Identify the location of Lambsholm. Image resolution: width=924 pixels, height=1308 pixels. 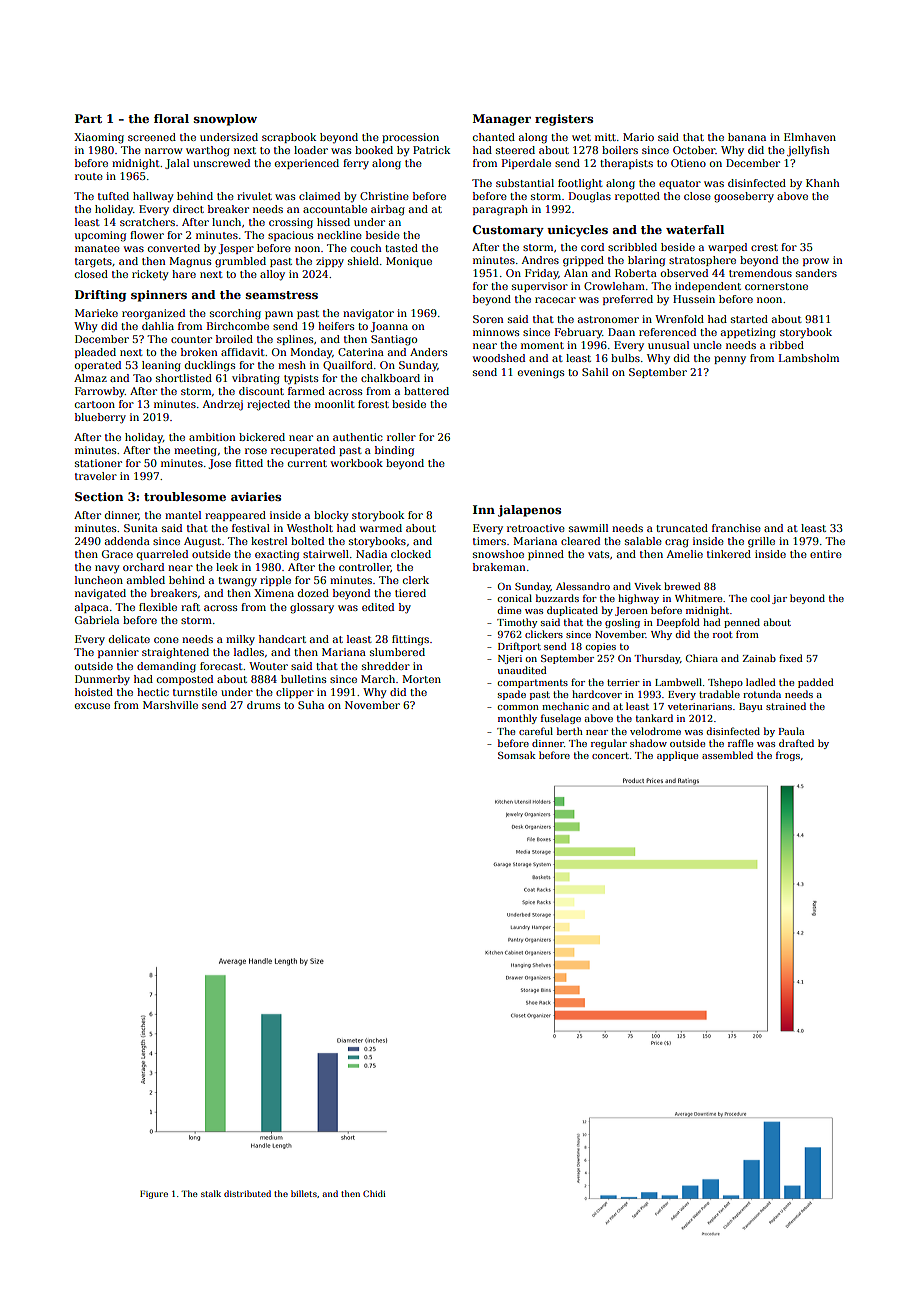
(809, 358).
